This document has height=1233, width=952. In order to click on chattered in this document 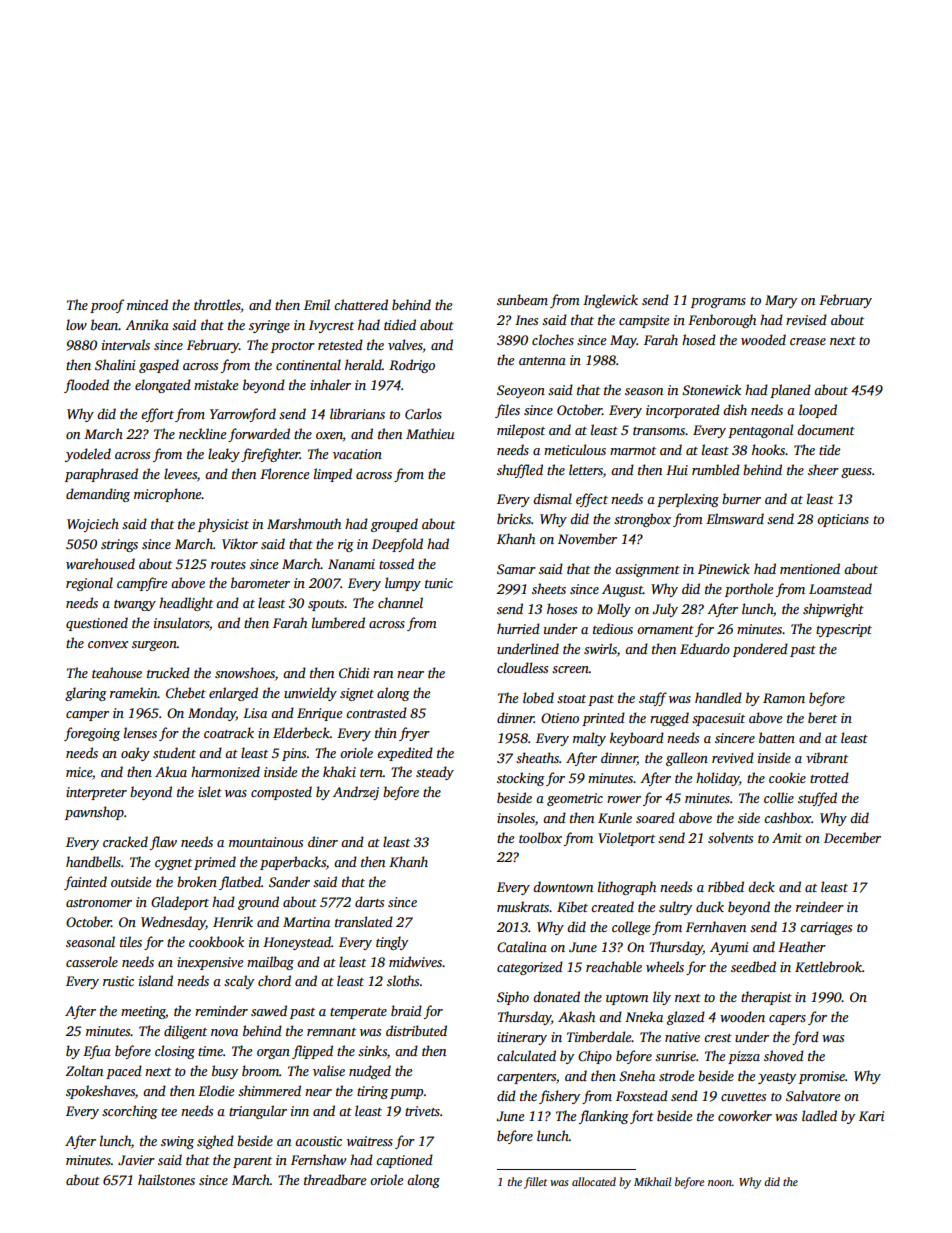, I will do `click(361, 304)`.
